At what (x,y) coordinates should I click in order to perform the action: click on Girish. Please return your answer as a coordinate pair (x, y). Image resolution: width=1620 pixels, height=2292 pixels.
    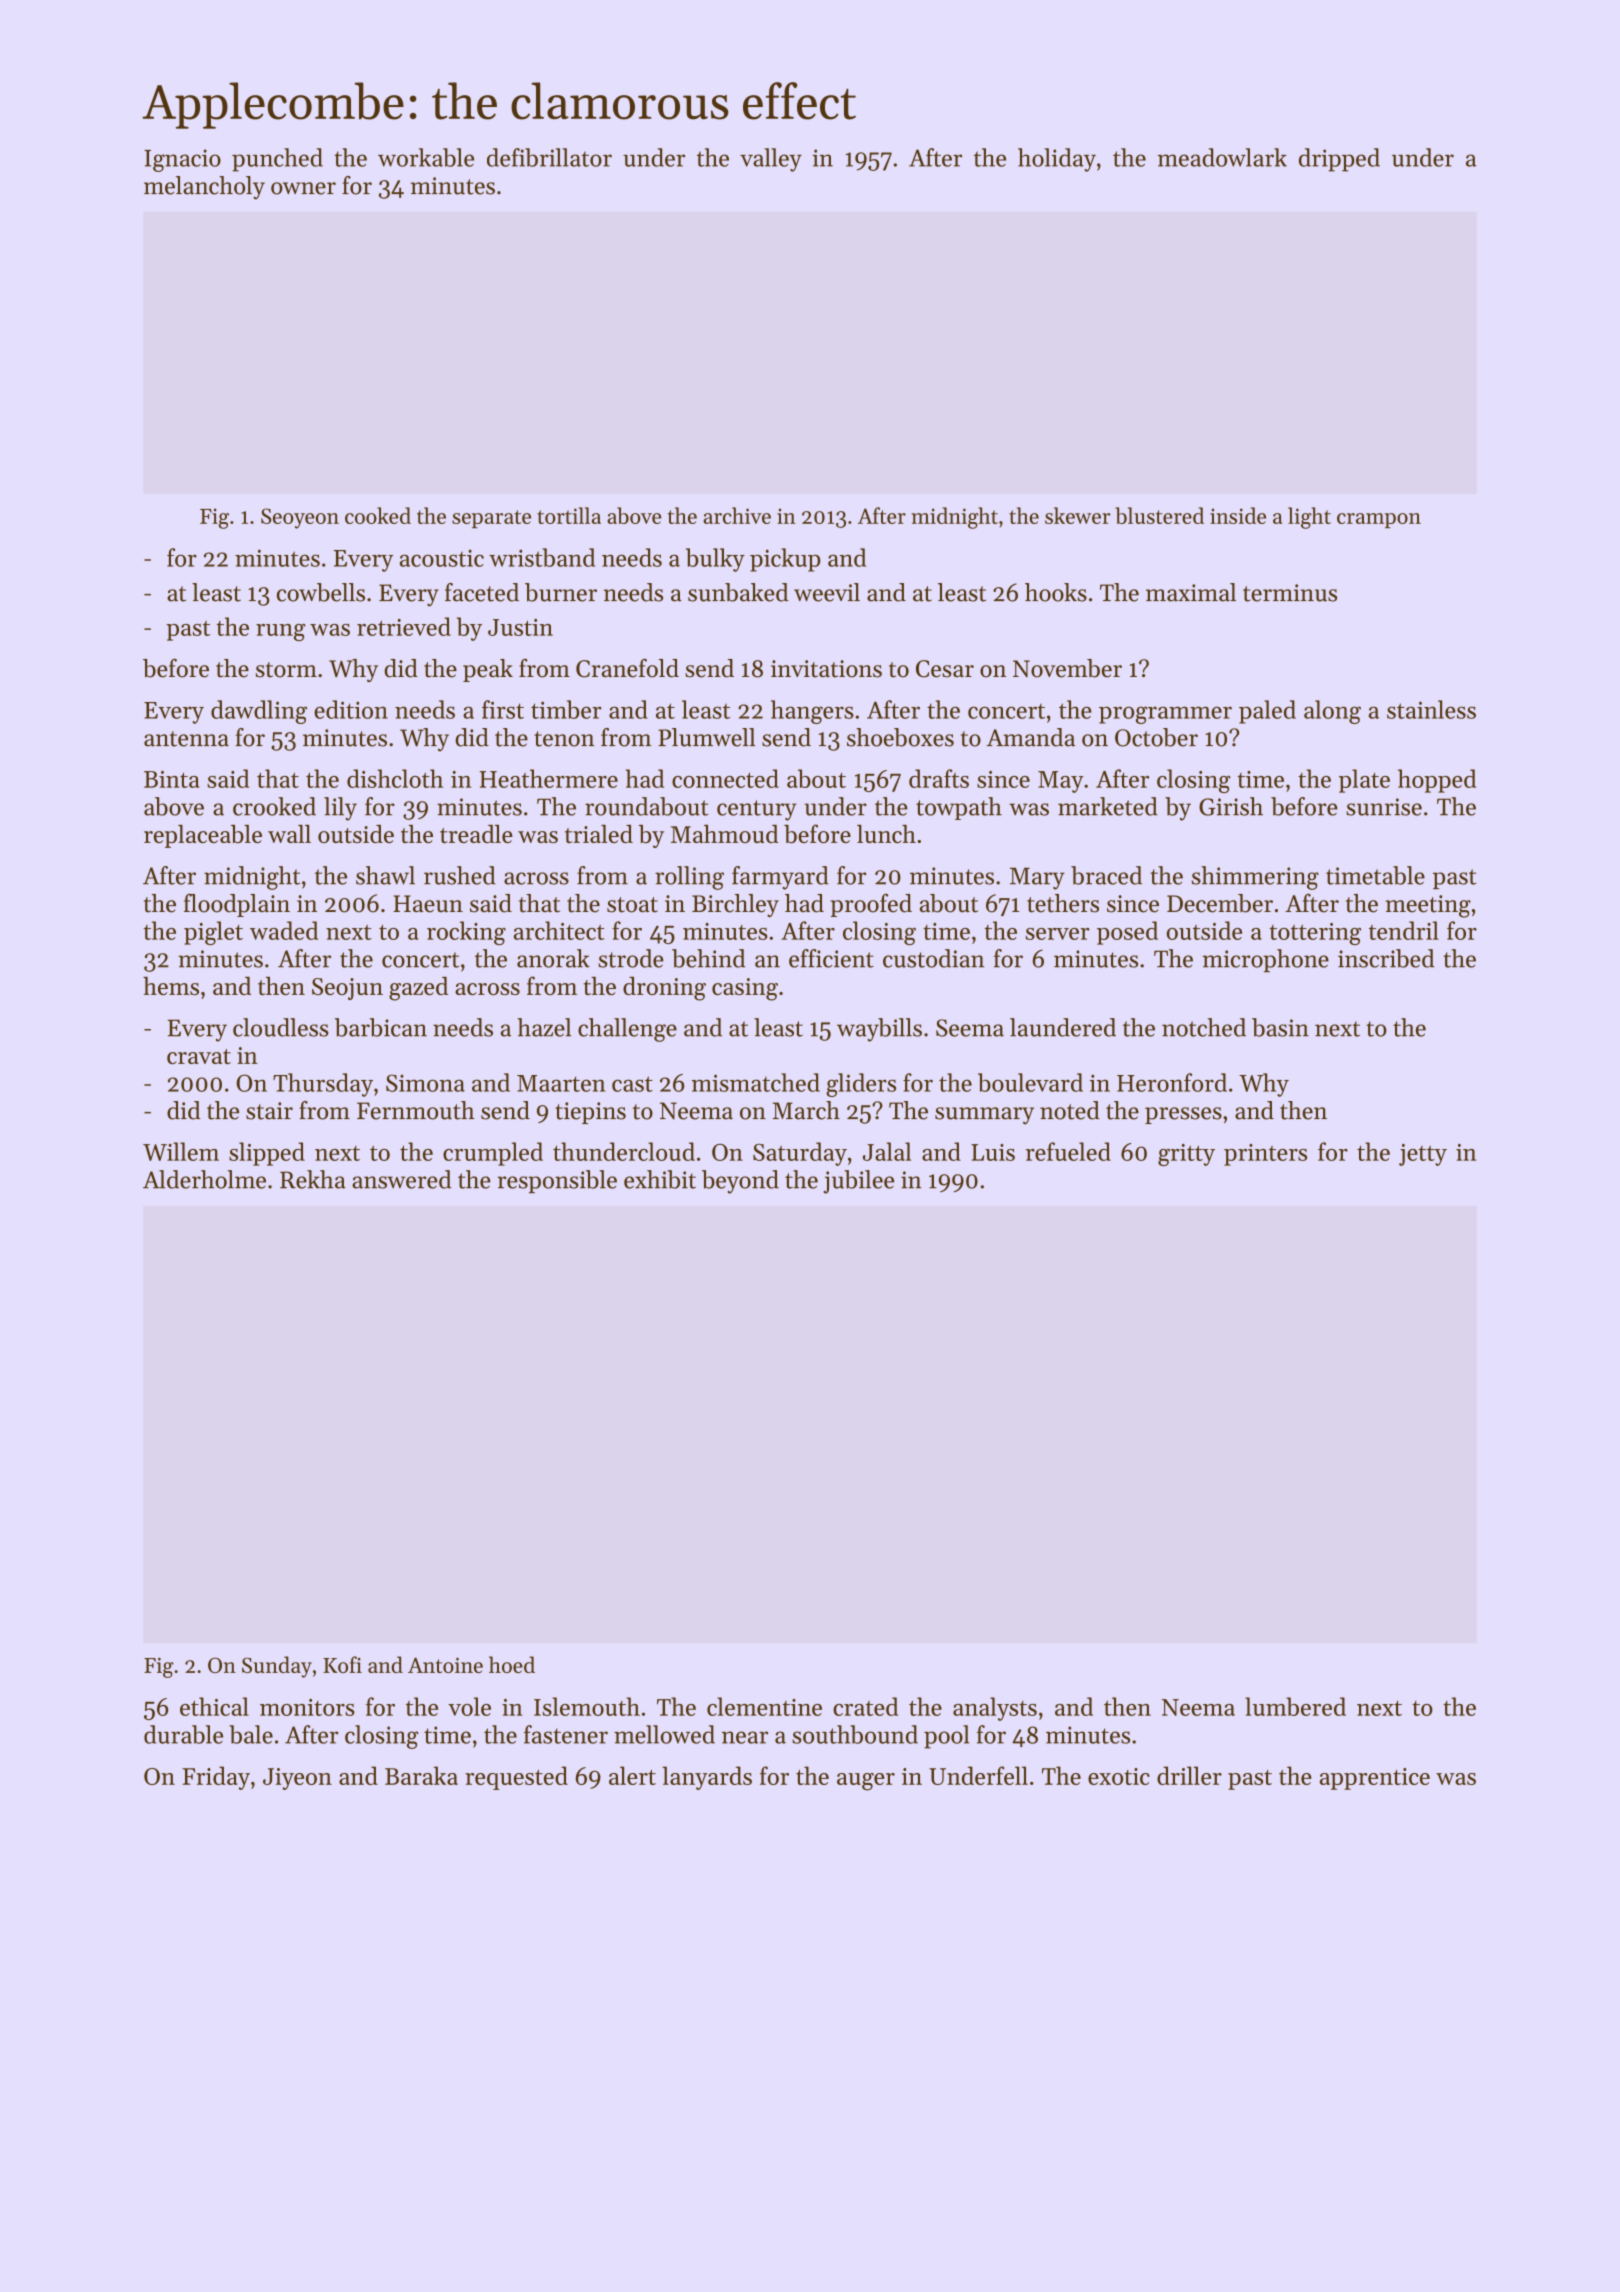
    Looking at the image, I should click on (1231, 806).
